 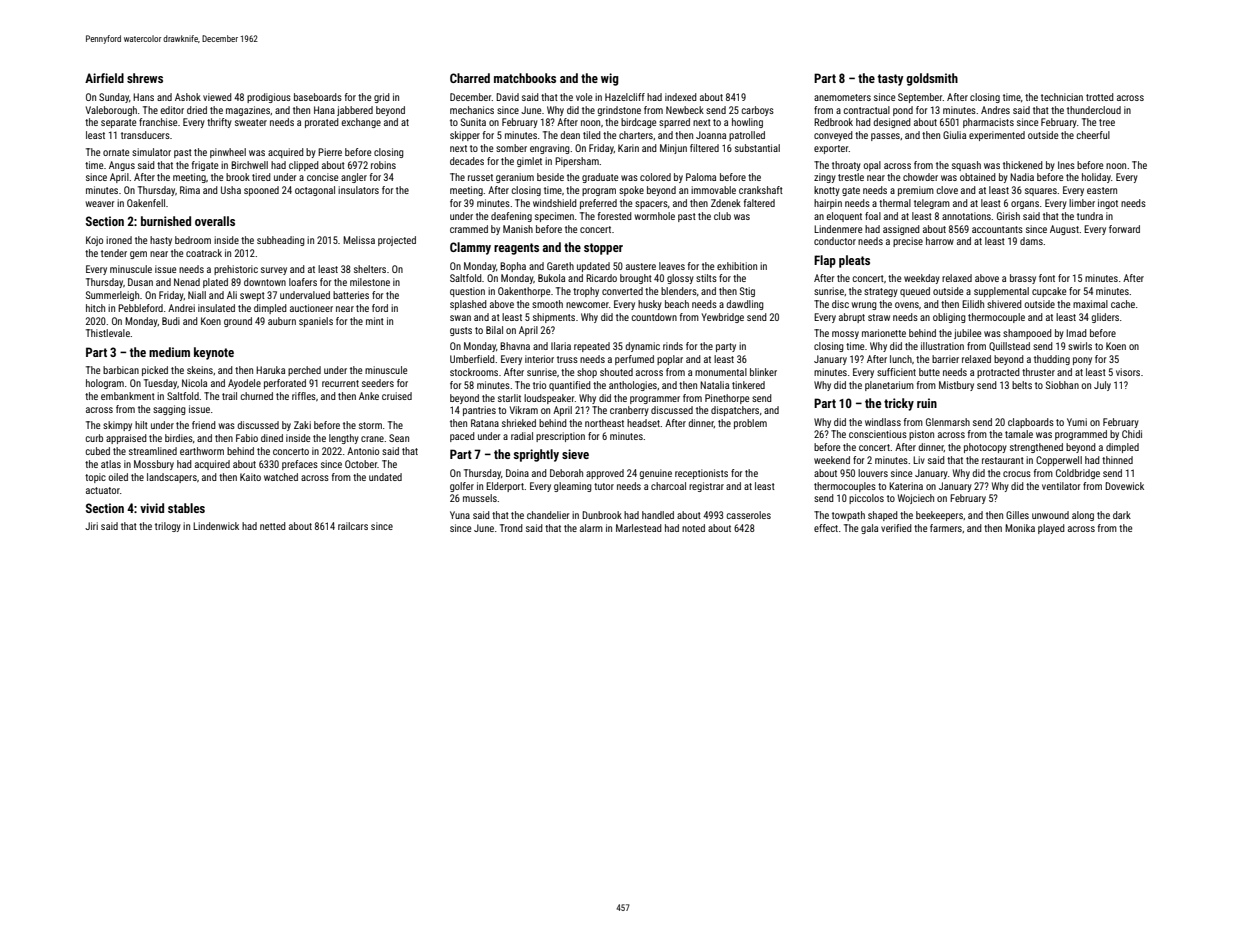 I want to click on prorated, so click(x=322, y=123).
